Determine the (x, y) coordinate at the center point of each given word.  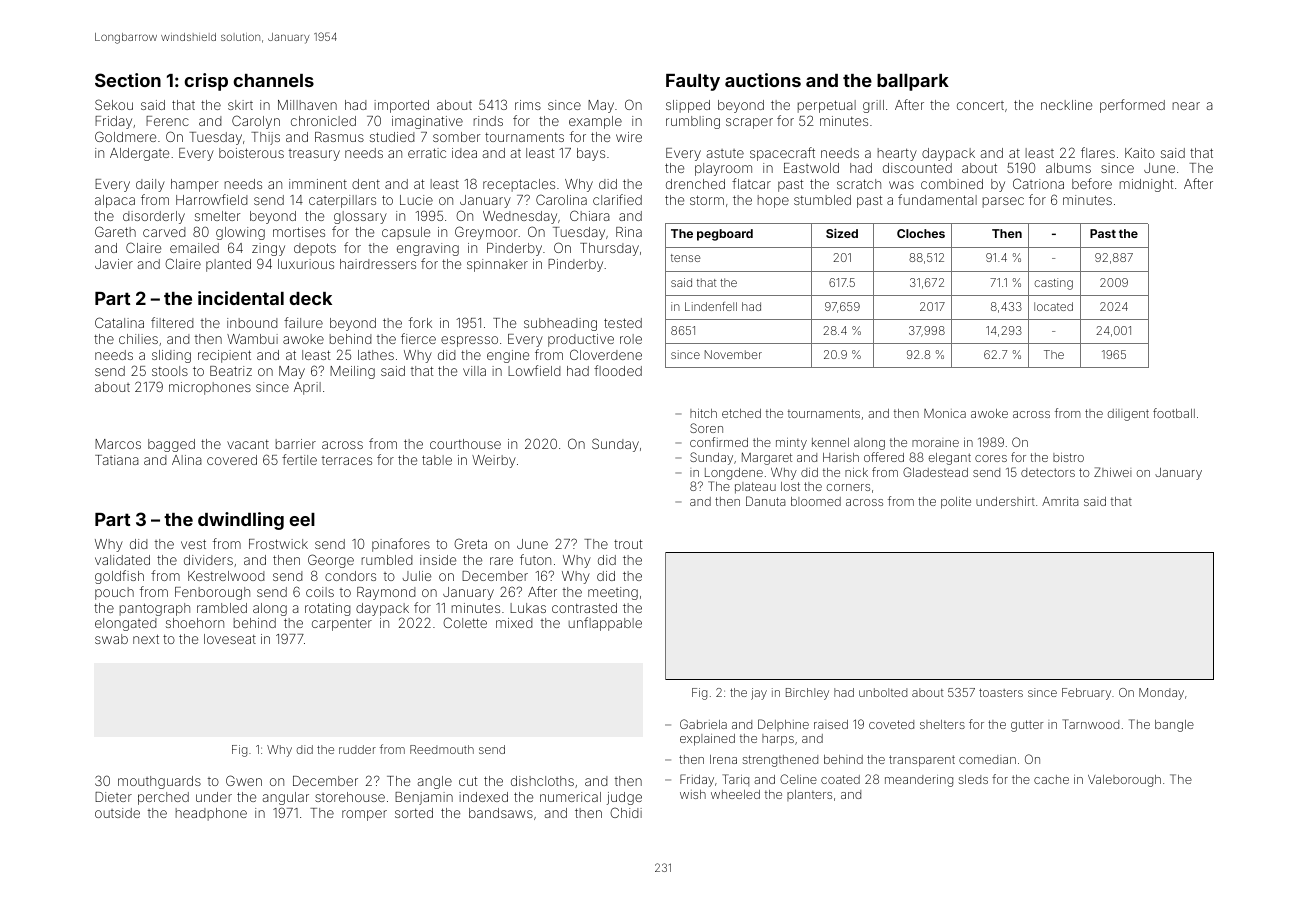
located (1053, 306)
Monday (1161, 694)
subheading (560, 324)
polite (956, 503)
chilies (138, 339)
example (595, 122)
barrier (296, 444)
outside (117, 813)
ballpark (913, 82)
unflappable (605, 624)
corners (848, 487)
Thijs (265, 138)
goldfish (119, 577)
